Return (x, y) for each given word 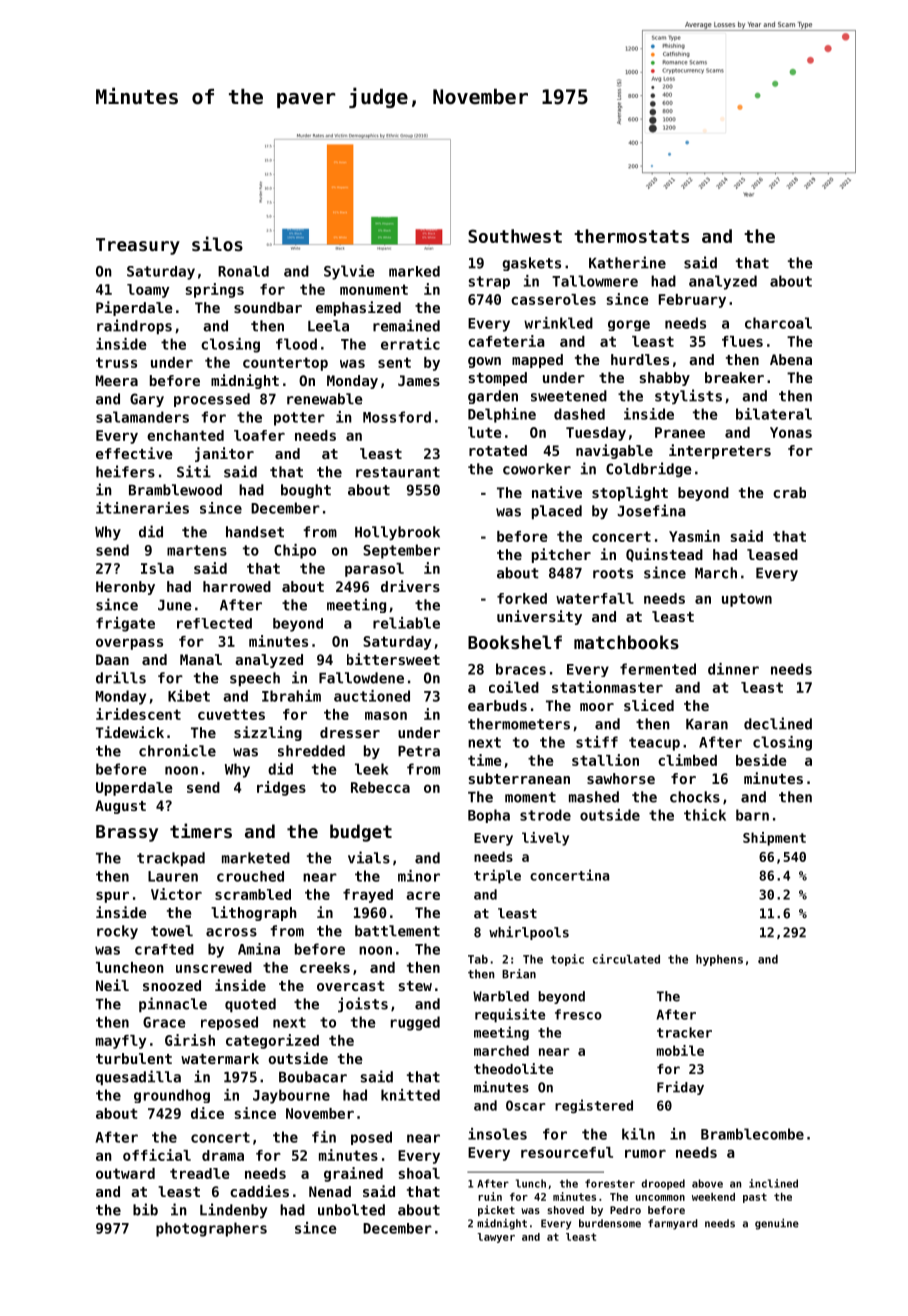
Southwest (515, 236)
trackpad (171, 859)
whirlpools (529, 933)
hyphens (719, 960)
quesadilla (138, 1077)
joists (363, 1004)
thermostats (631, 236)
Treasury (138, 246)
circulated (626, 959)
